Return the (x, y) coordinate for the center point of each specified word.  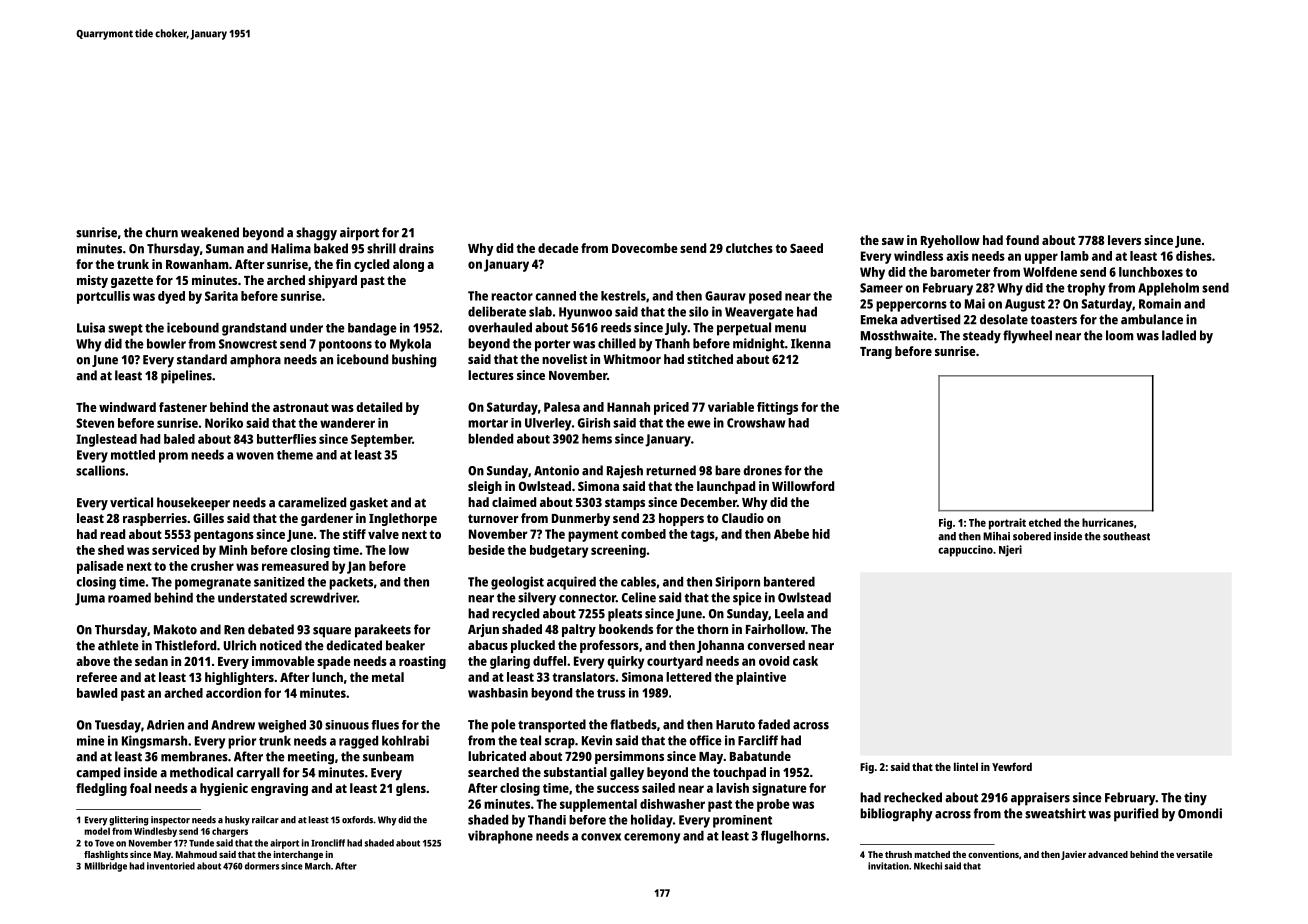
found (1022, 240)
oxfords (357, 820)
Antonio (556, 470)
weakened (210, 232)
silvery (537, 599)
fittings (777, 408)
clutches (749, 248)
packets (351, 583)
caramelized (312, 502)
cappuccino (965, 551)
